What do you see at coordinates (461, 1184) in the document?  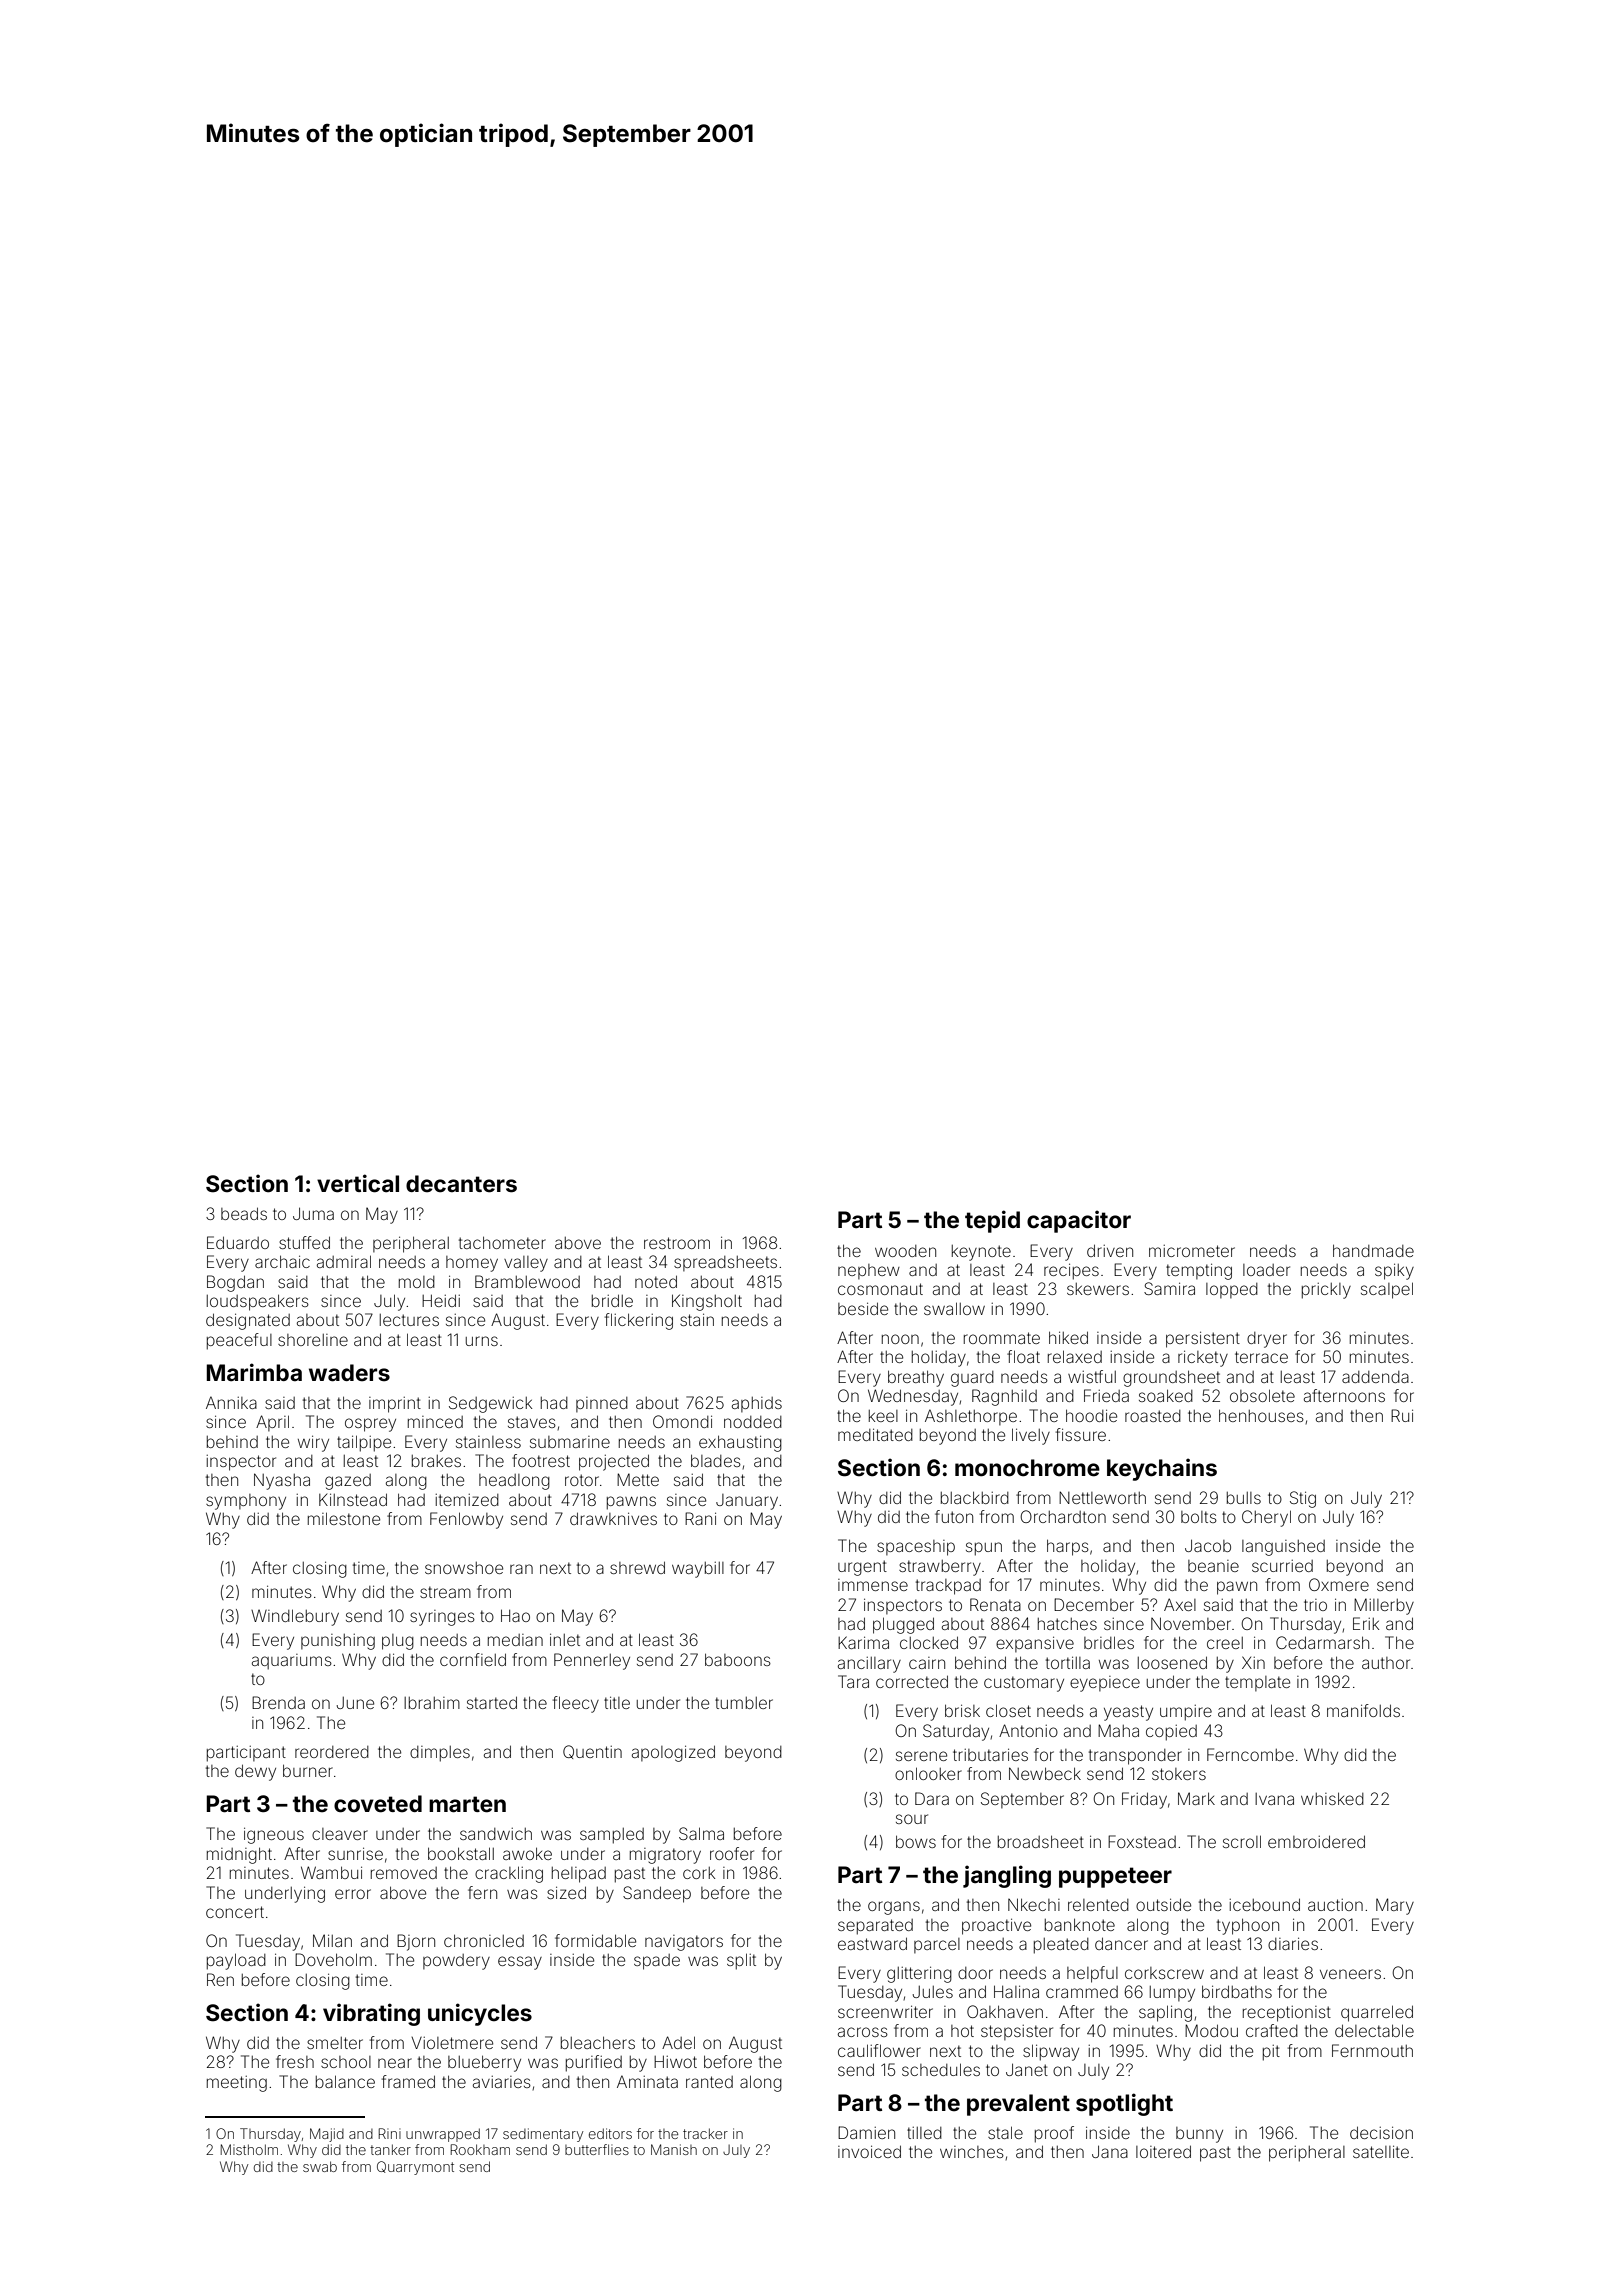 I see `decanters` at bounding box center [461, 1184].
